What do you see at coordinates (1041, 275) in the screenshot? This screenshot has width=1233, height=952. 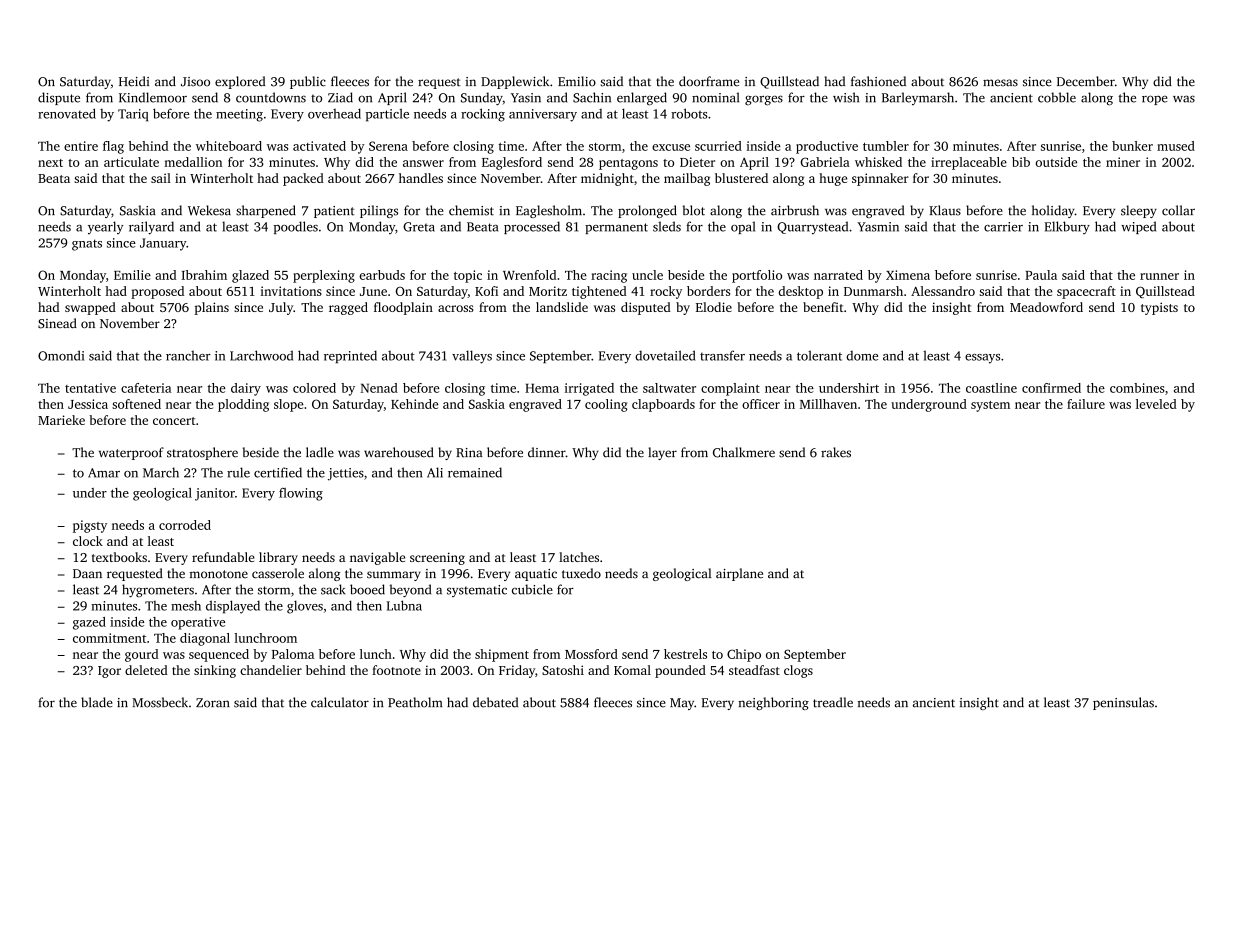 I see `Paula` at bounding box center [1041, 275].
